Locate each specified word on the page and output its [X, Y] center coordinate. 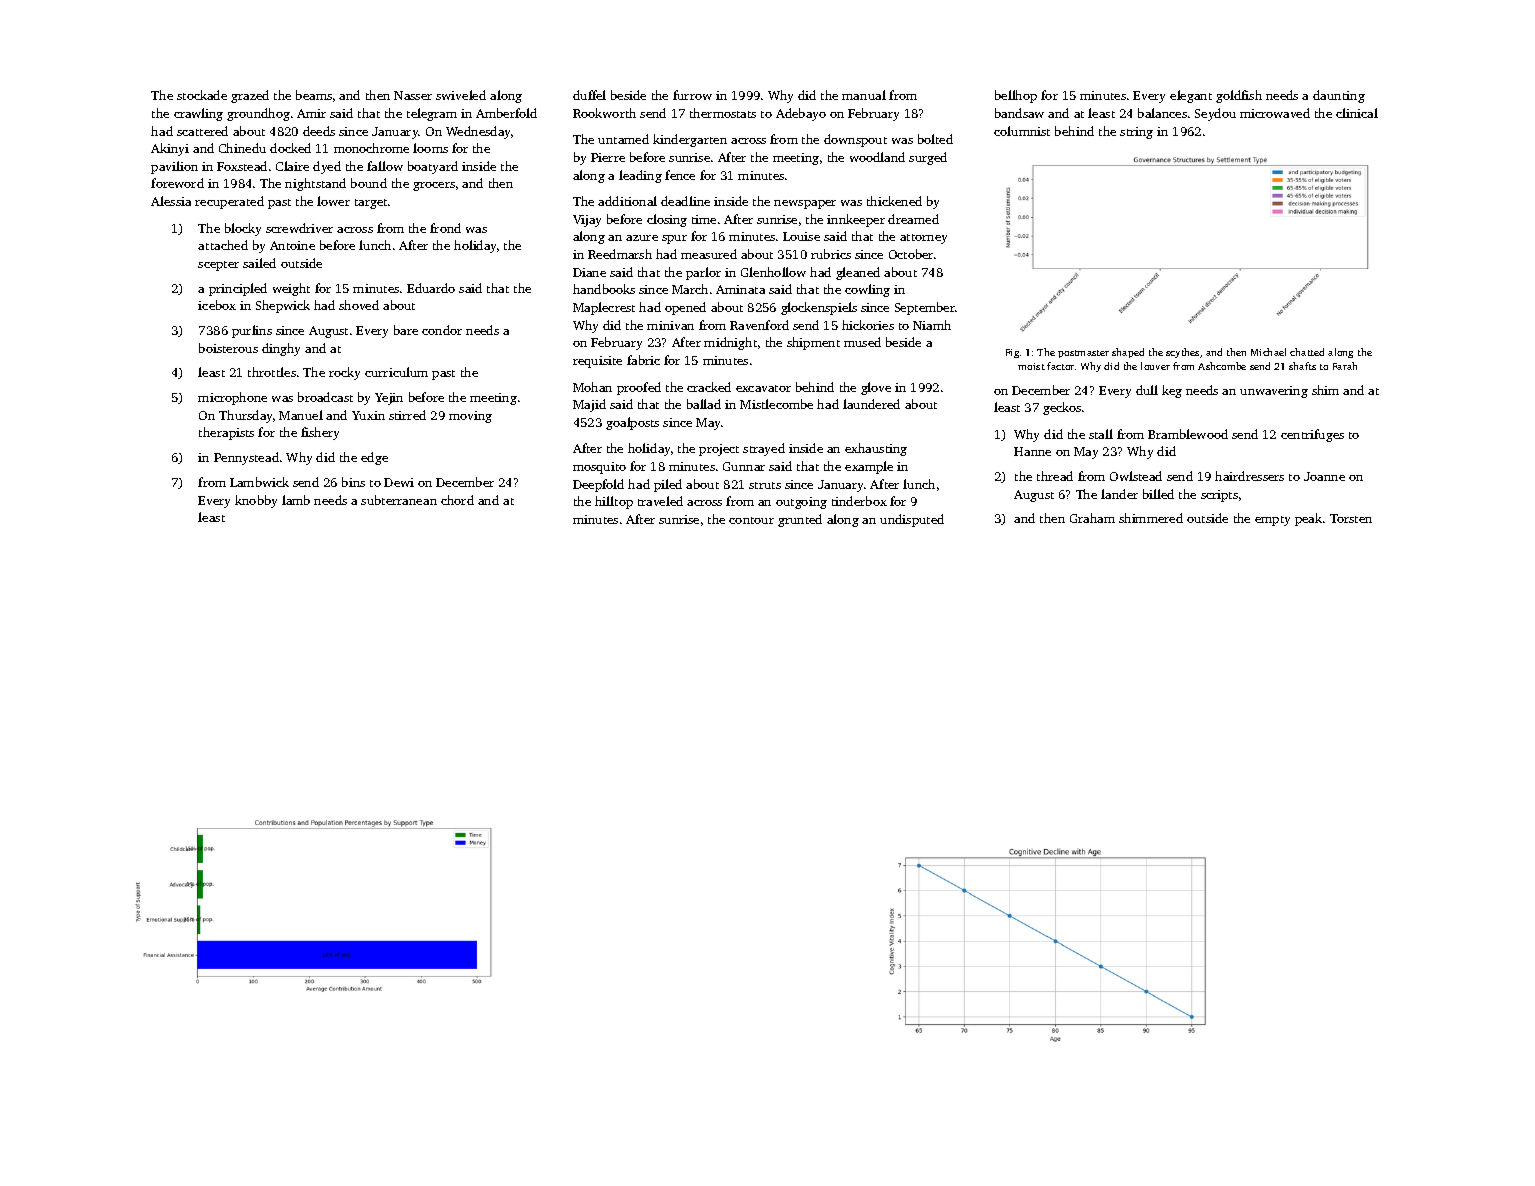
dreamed [913, 219]
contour [751, 520]
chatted [1307, 352]
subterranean [399, 500]
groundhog [258, 114]
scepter [218, 266]
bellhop [1016, 96]
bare [406, 330]
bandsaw [1019, 113]
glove [876, 388]
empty [1272, 521]
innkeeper [856, 220]
